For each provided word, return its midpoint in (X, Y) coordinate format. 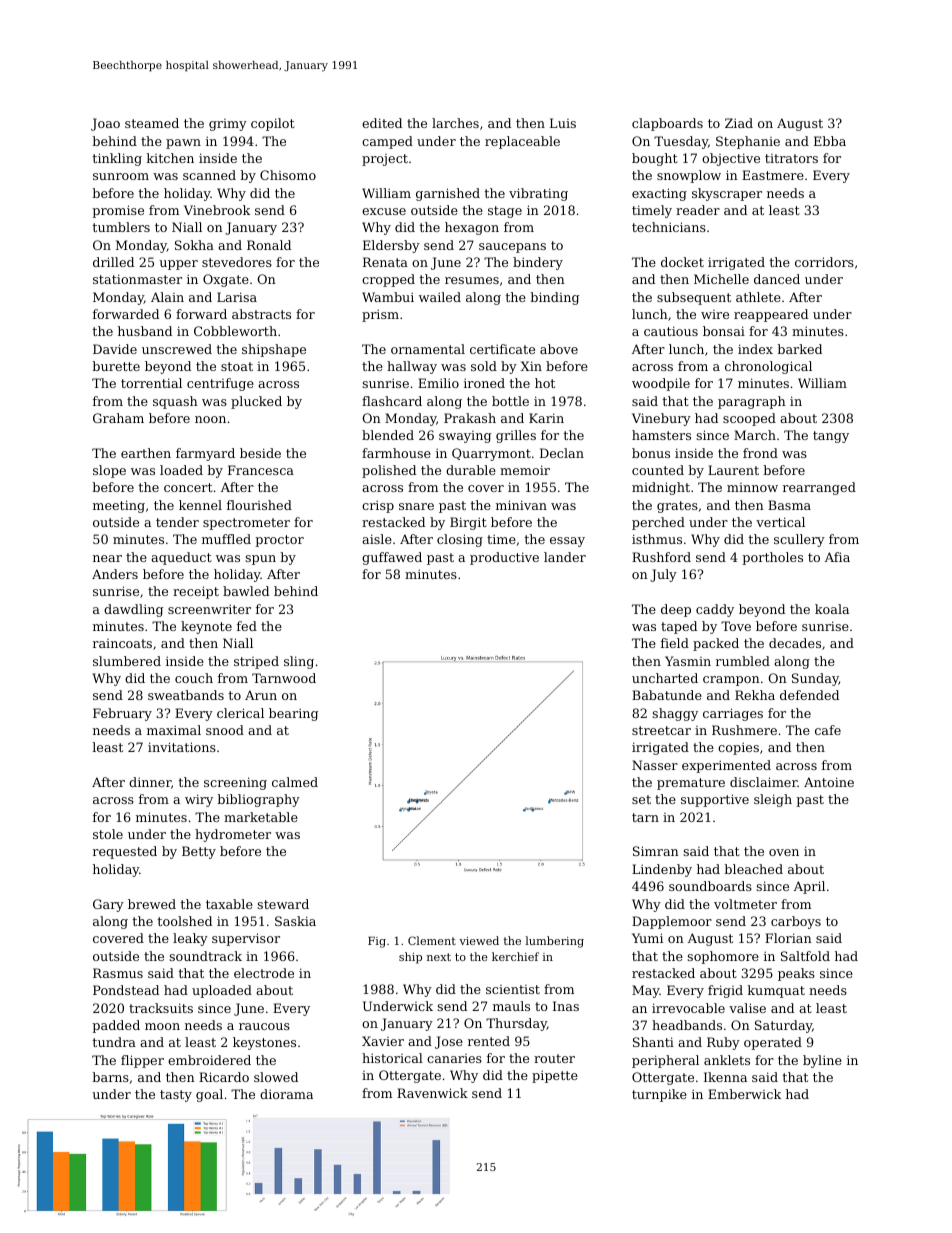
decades (795, 643)
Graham (118, 418)
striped (256, 662)
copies (738, 748)
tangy (831, 437)
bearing (293, 714)
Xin (531, 366)
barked (800, 349)
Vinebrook (217, 210)
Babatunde (667, 695)
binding (555, 298)
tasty (176, 1096)
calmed (295, 782)
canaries (454, 1058)
